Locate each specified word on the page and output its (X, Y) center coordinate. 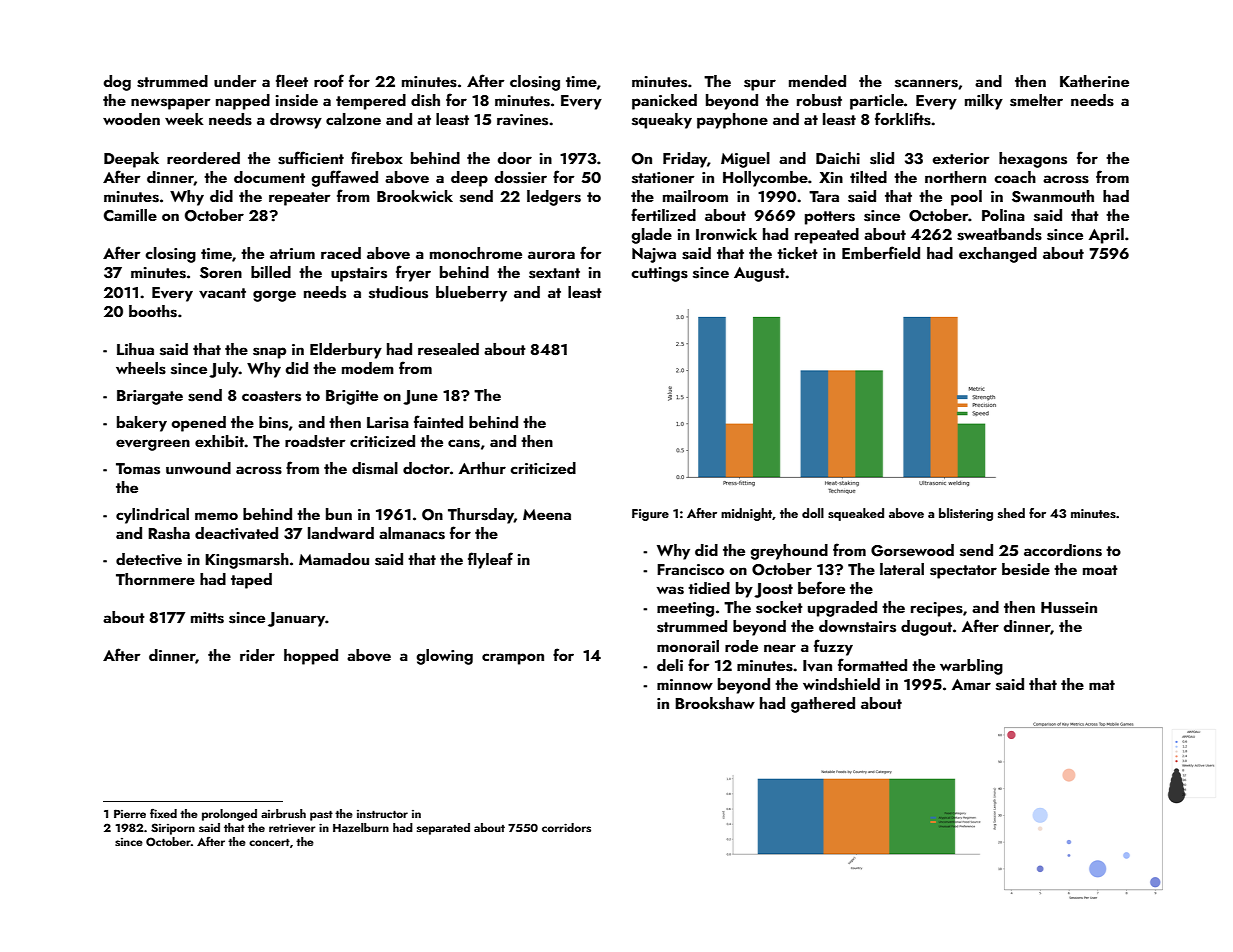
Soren (221, 273)
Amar (971, 684)
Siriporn (173, 829)
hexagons (1033, 160)
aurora (551, 255)
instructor (382, 814)
